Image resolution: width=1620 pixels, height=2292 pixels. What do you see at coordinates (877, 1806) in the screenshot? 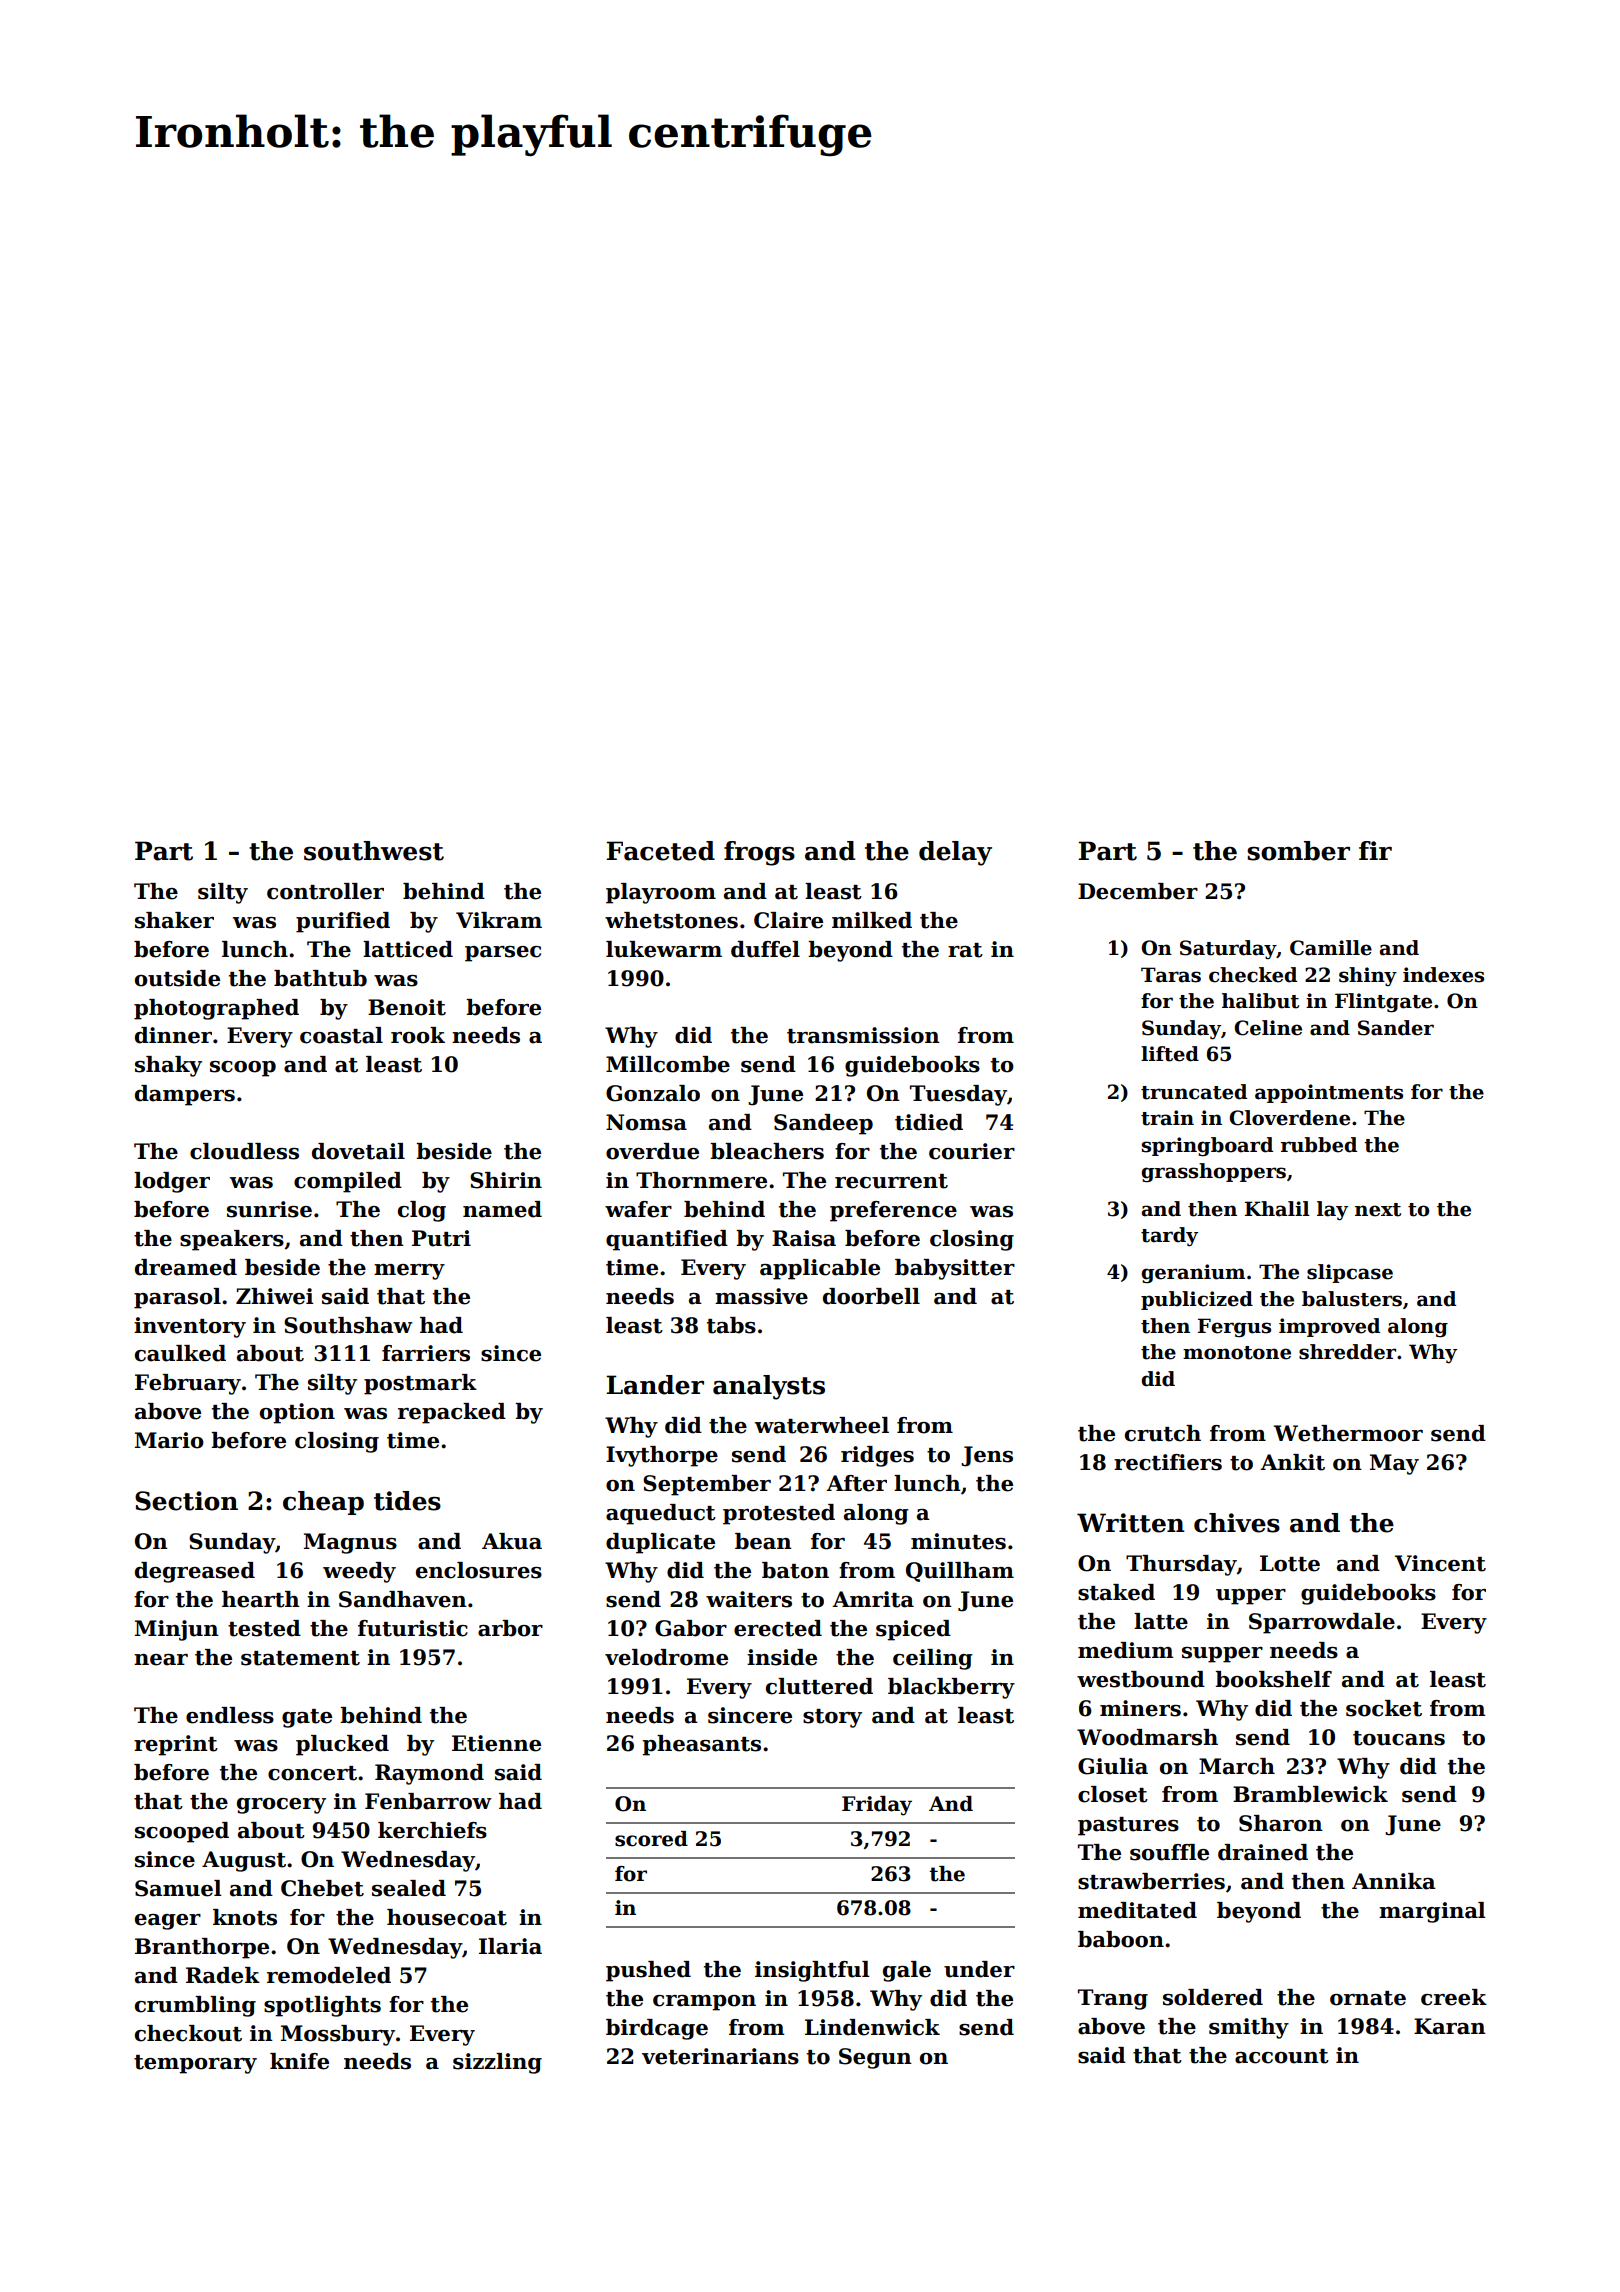
I see `Friday` at bounding box center [877, 1806].
